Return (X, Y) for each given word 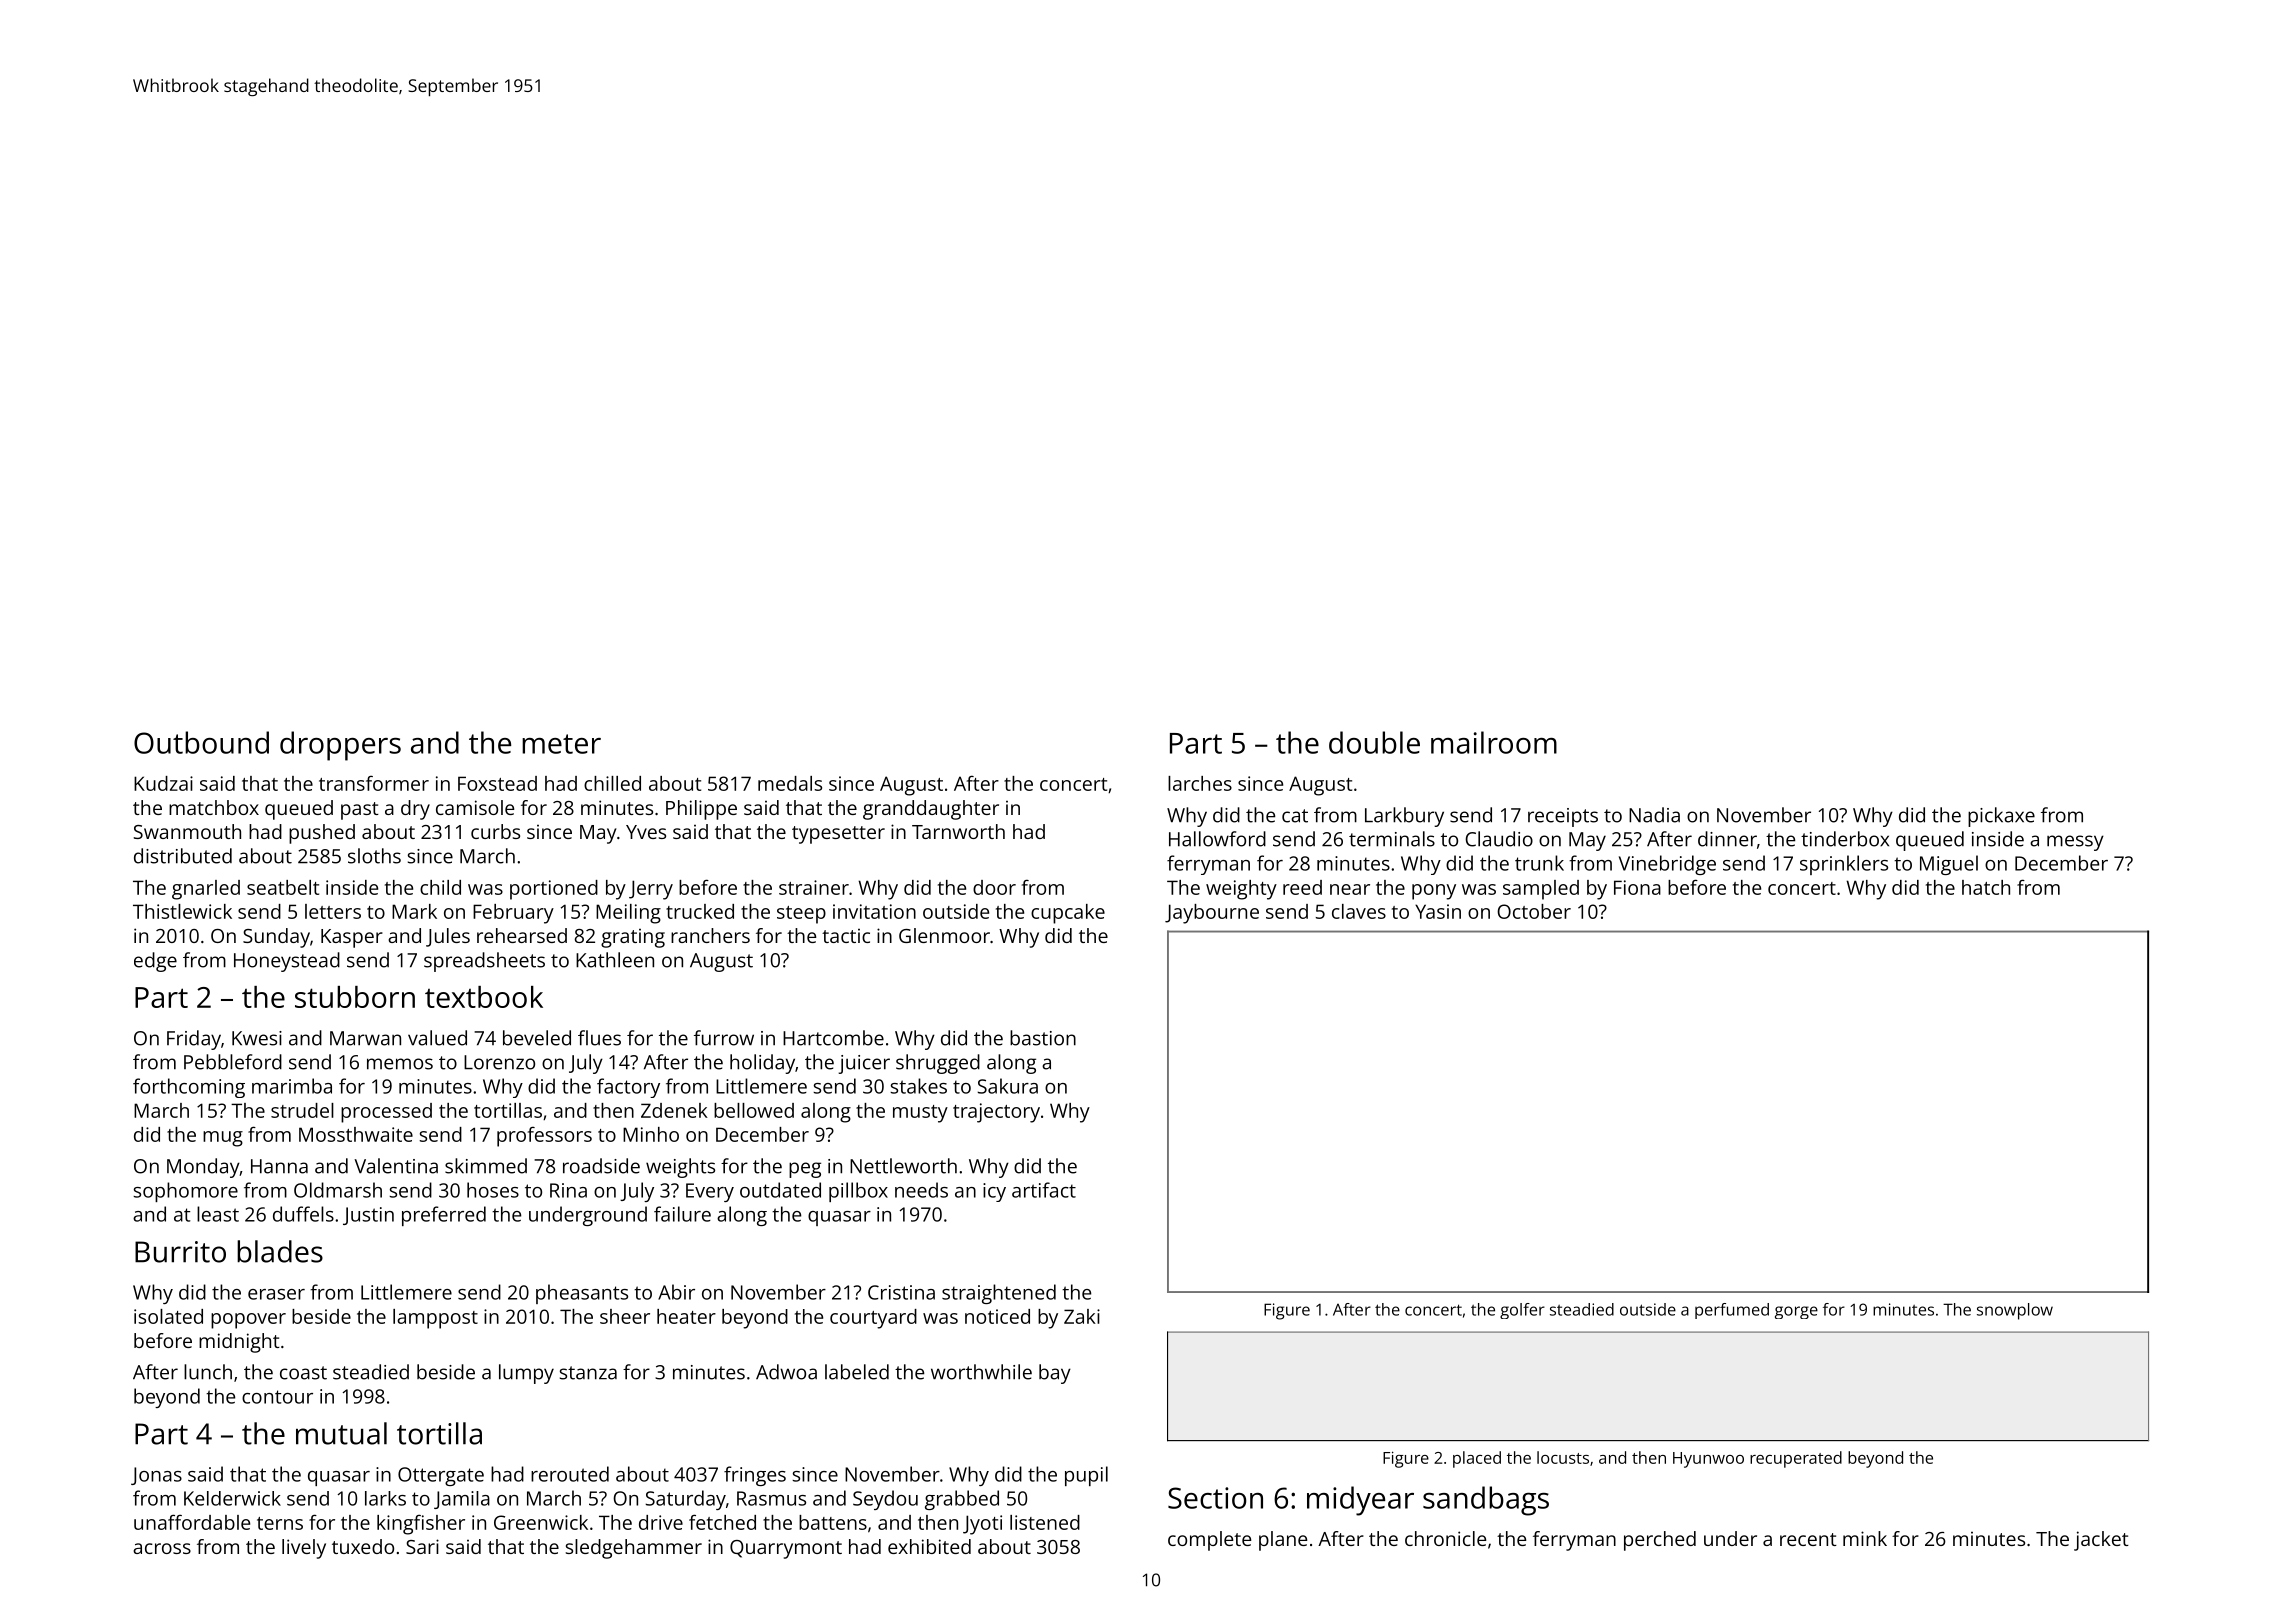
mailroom (1494, 742)
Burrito (180, 1252)
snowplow (2015, 1311)
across (162, 1548)
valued (437, 1038)
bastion (1043, 1038)
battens (833, 1522)
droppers (340, 746)
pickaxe (2001, 817)
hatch (1986, 887)
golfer (1522, 1311)
